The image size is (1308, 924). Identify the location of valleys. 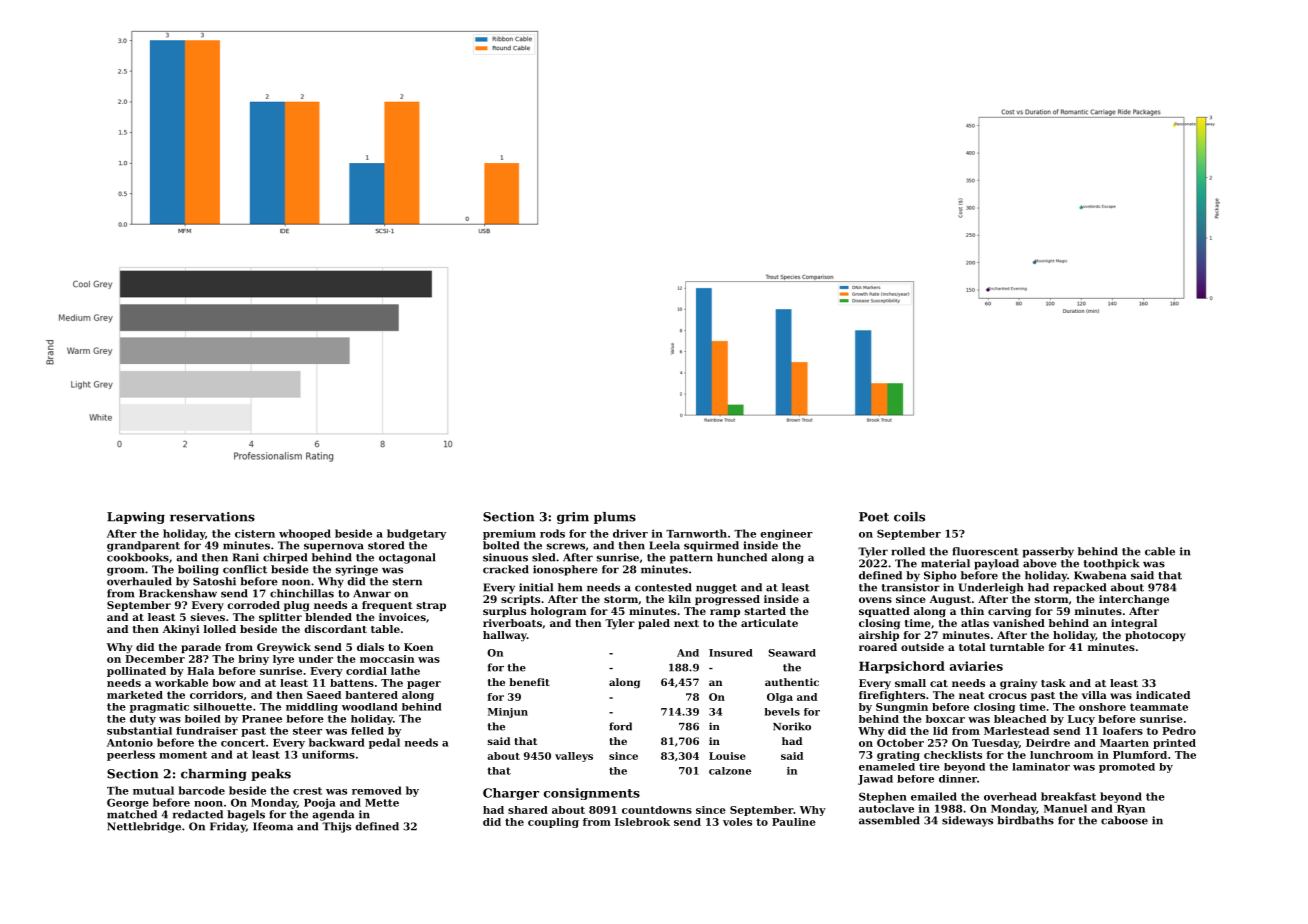
(574, 757).
